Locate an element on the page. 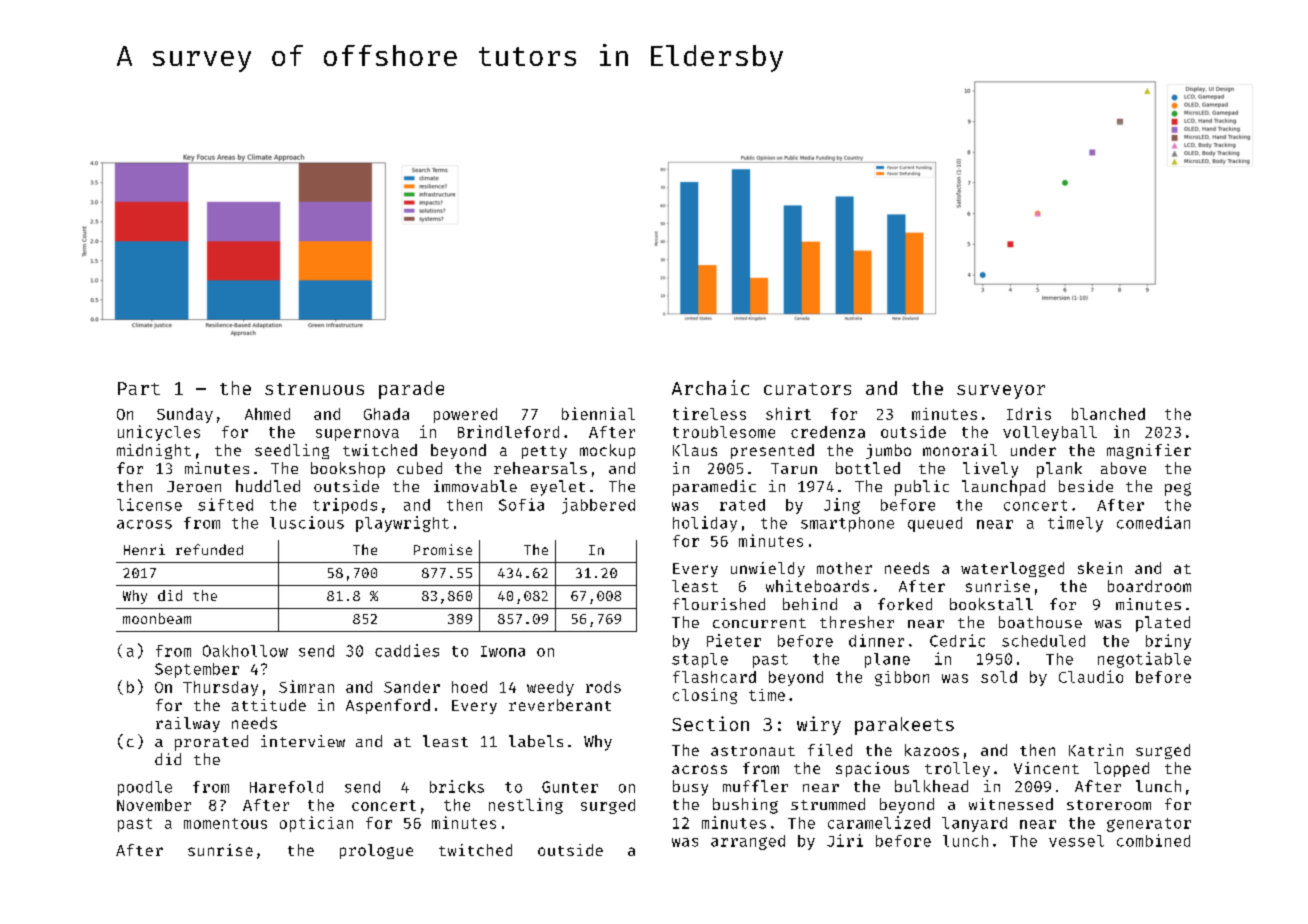  curators is located at coordinates (807, 389).
